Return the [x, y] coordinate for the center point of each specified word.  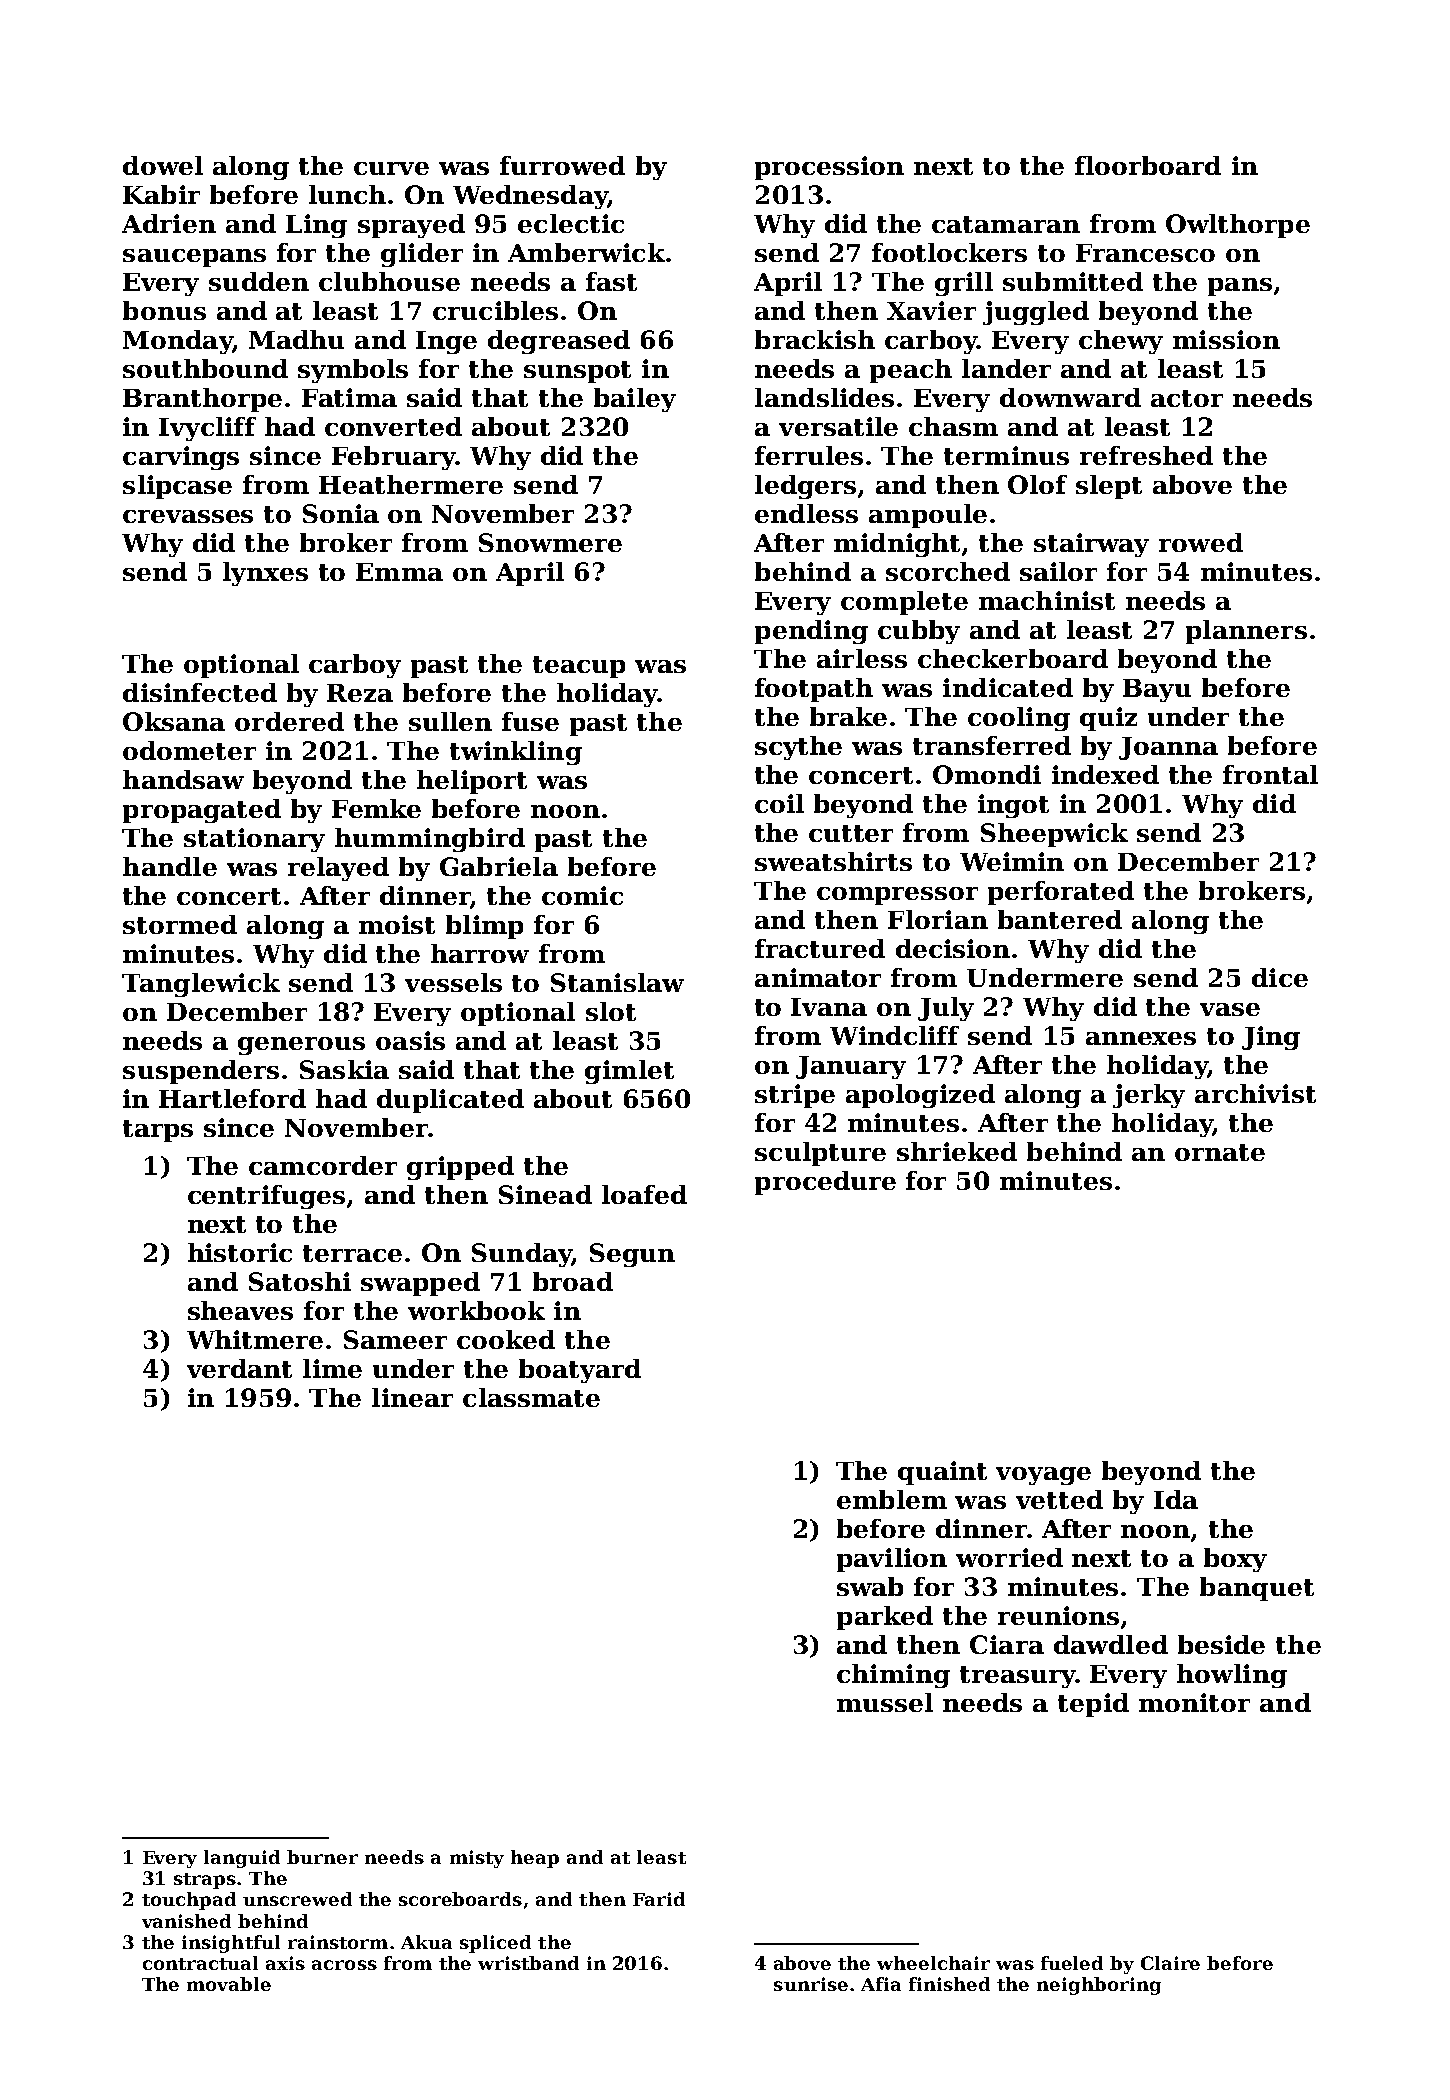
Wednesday [530, 197]
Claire [1170, 1963]
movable [229, 1984]
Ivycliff [207, 429]
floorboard [1148, 165]
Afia [881, 1984]
